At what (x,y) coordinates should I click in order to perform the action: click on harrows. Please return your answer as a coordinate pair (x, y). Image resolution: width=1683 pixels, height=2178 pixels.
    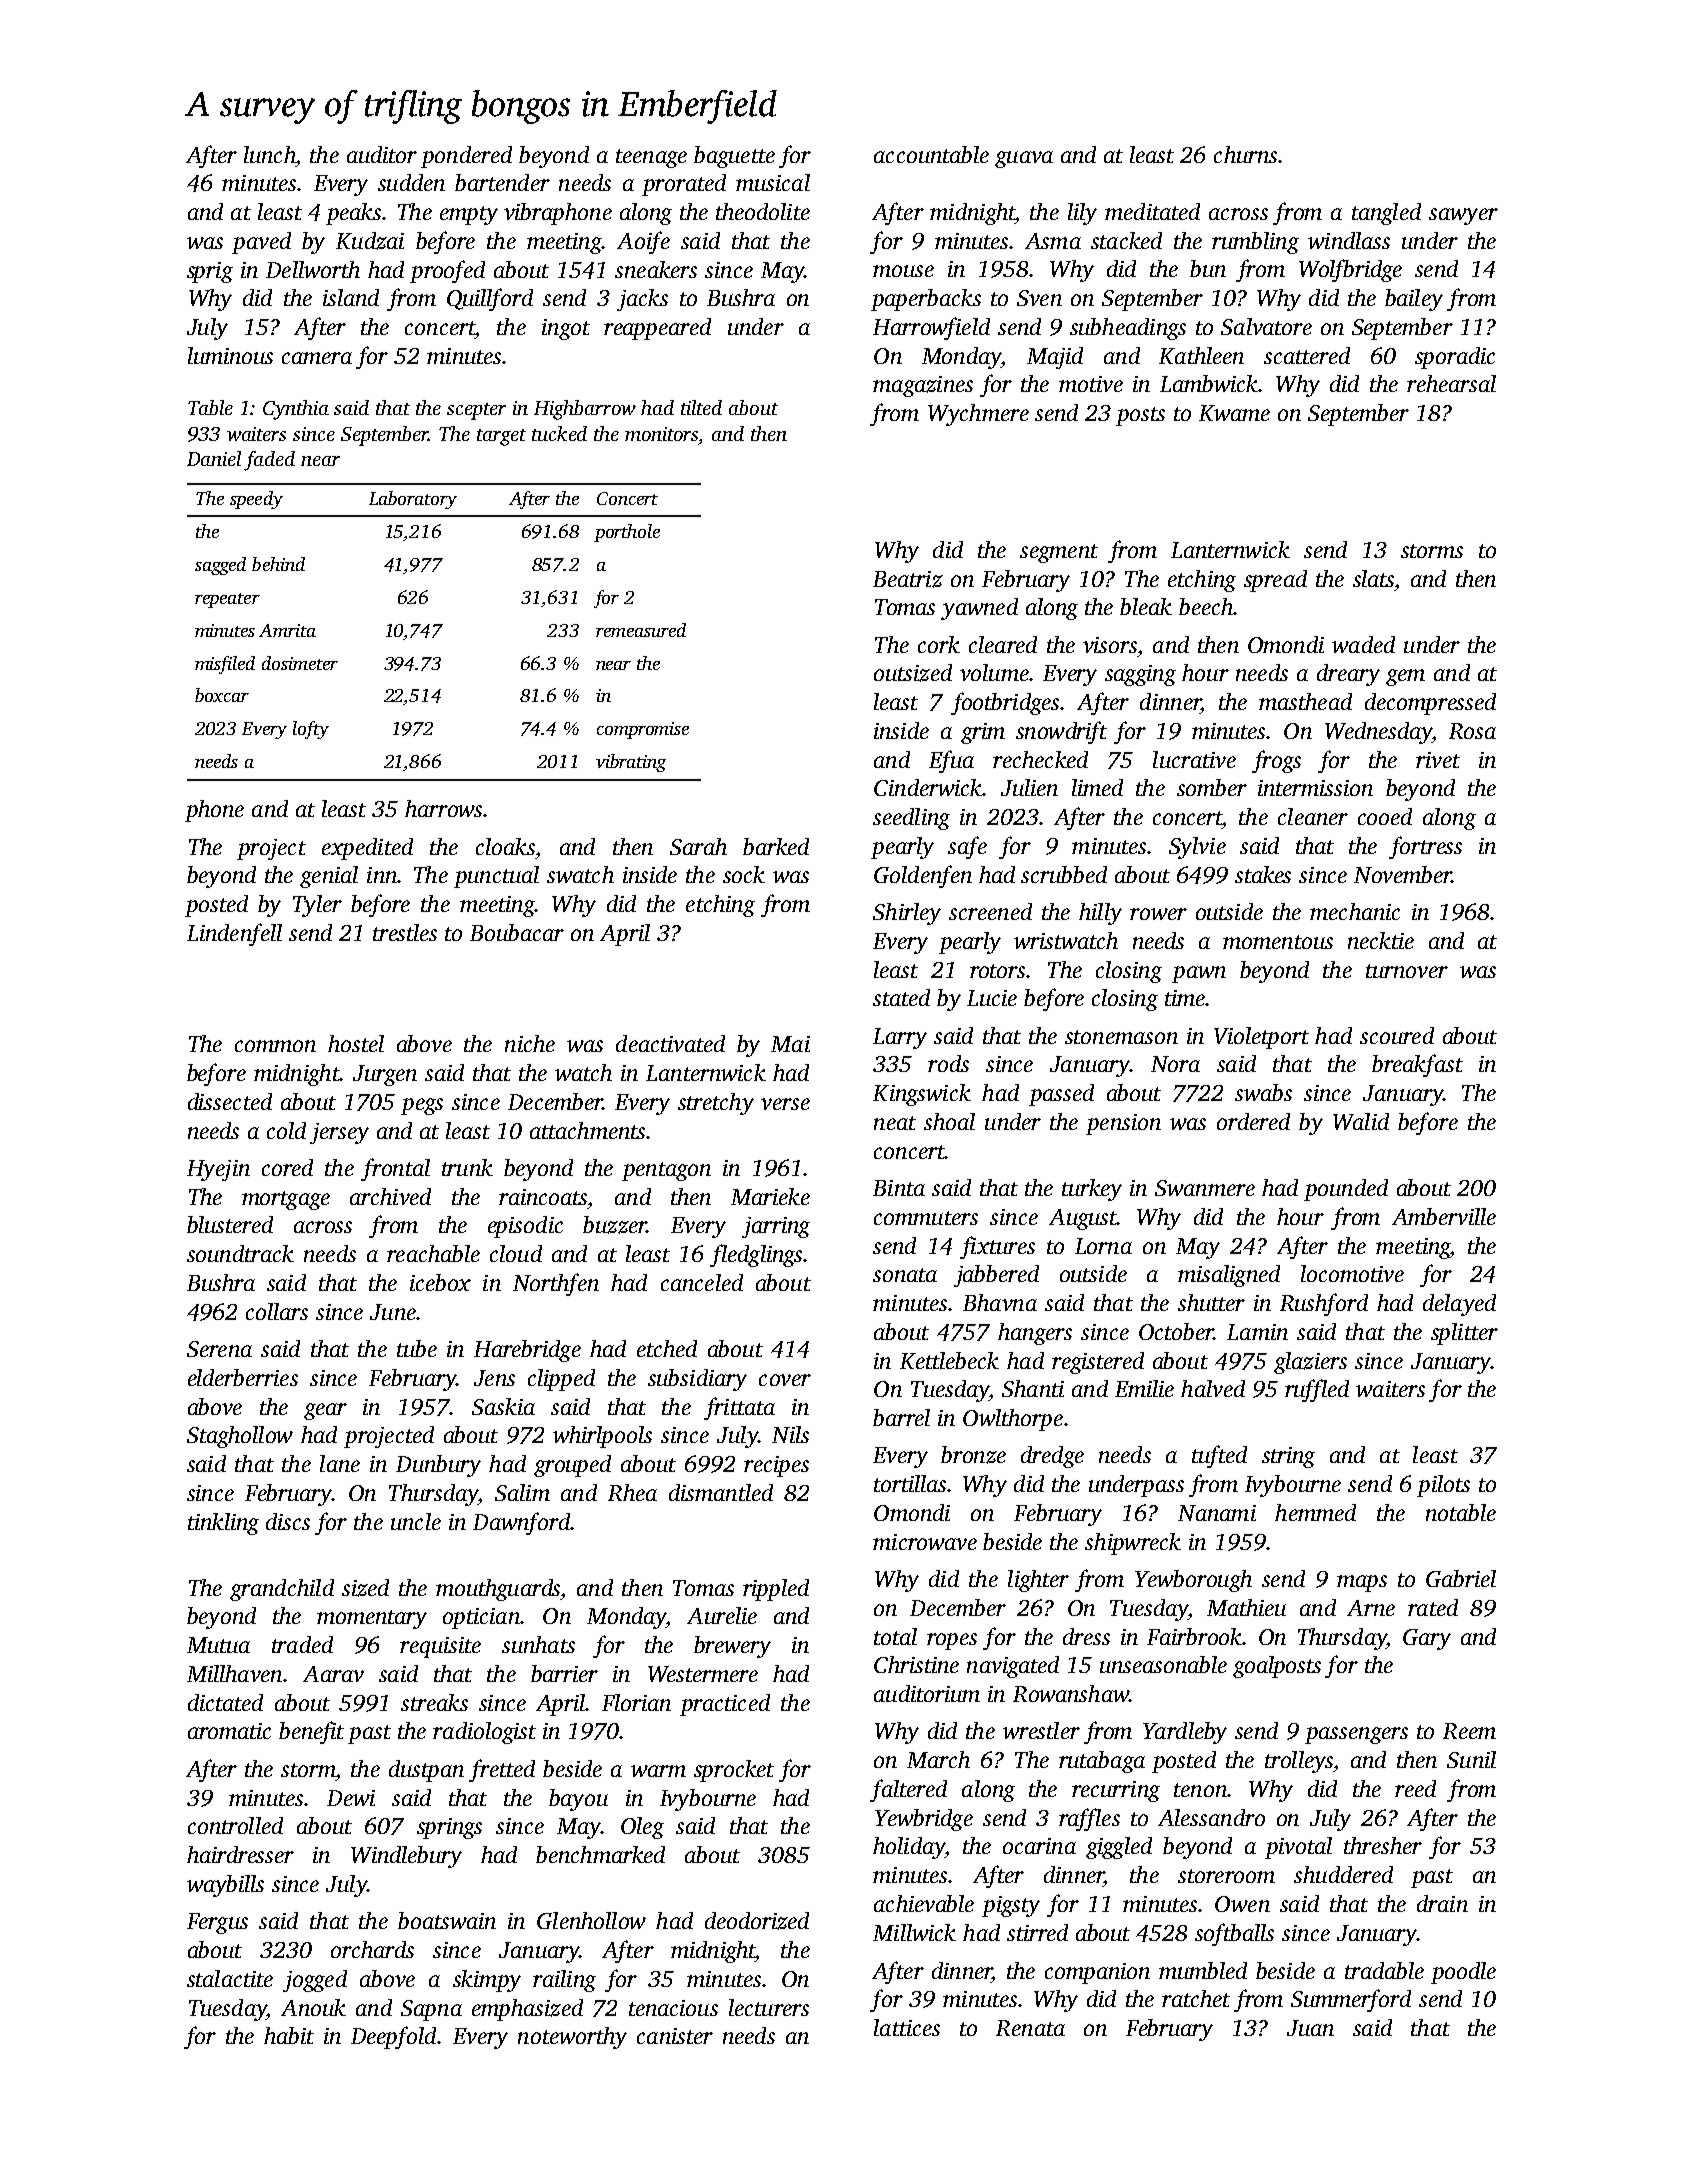
    Looking at the image, I should click on (443, 808).
